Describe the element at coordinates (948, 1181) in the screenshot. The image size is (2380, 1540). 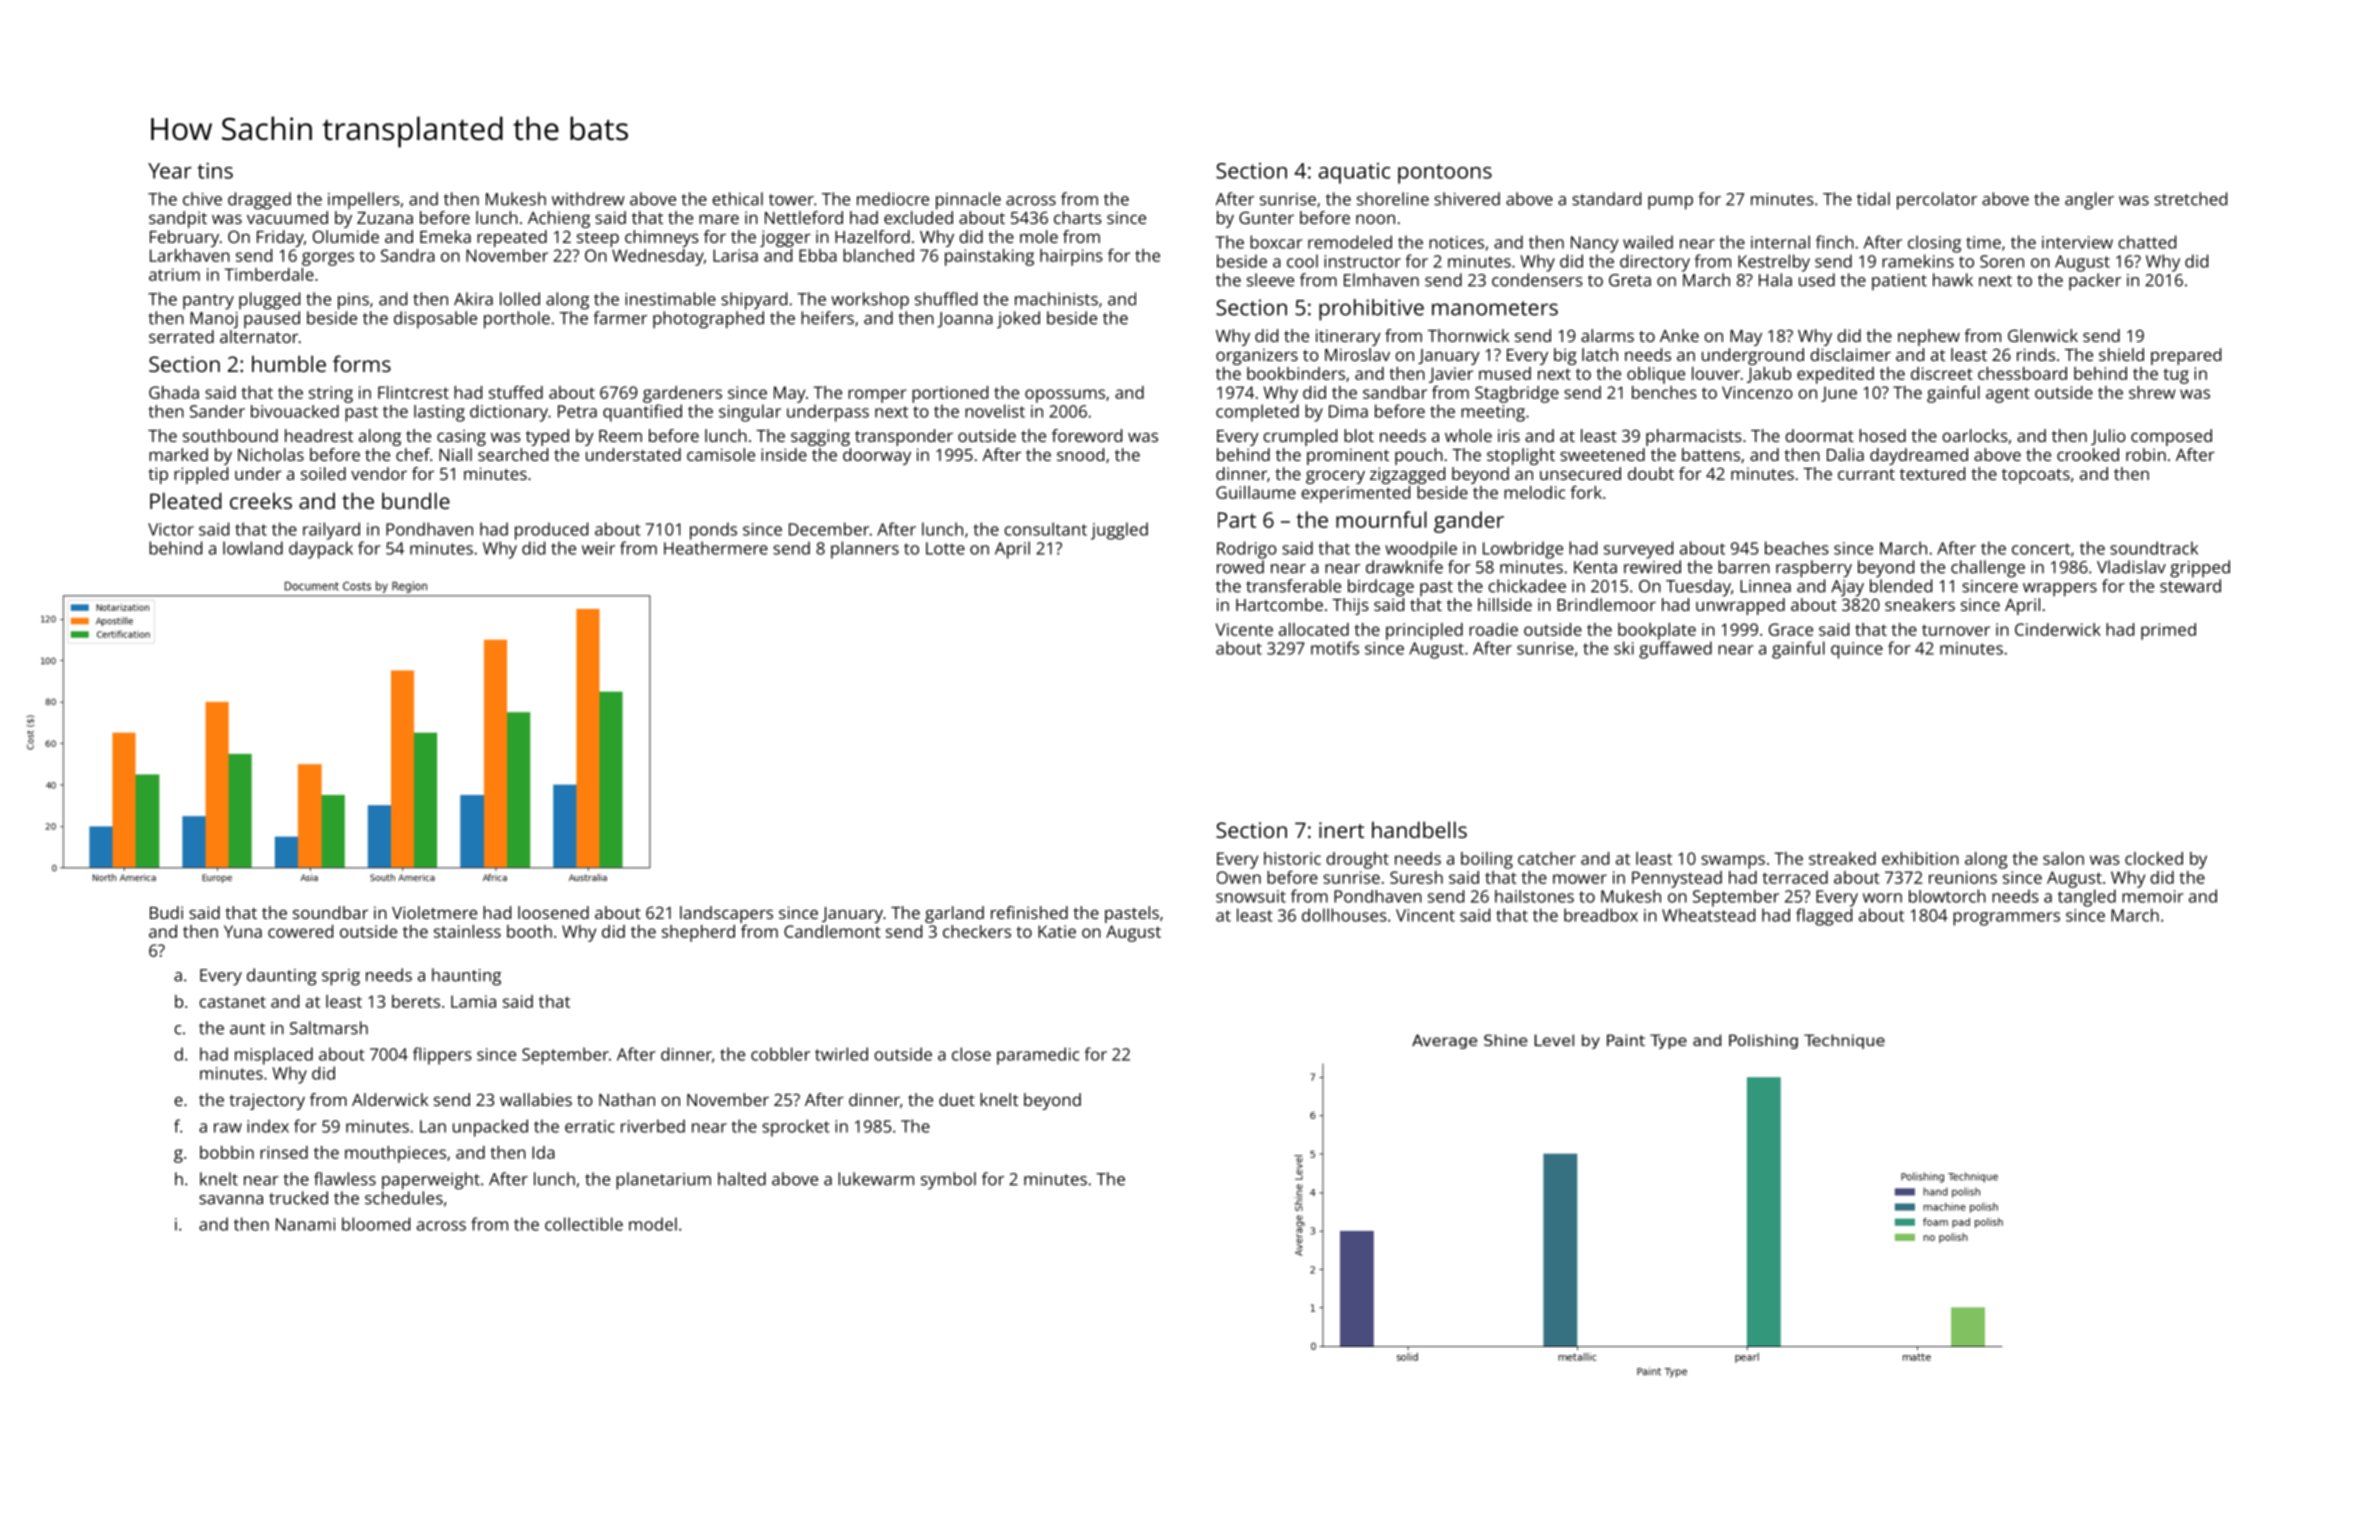
I see `symbol` at that location.
